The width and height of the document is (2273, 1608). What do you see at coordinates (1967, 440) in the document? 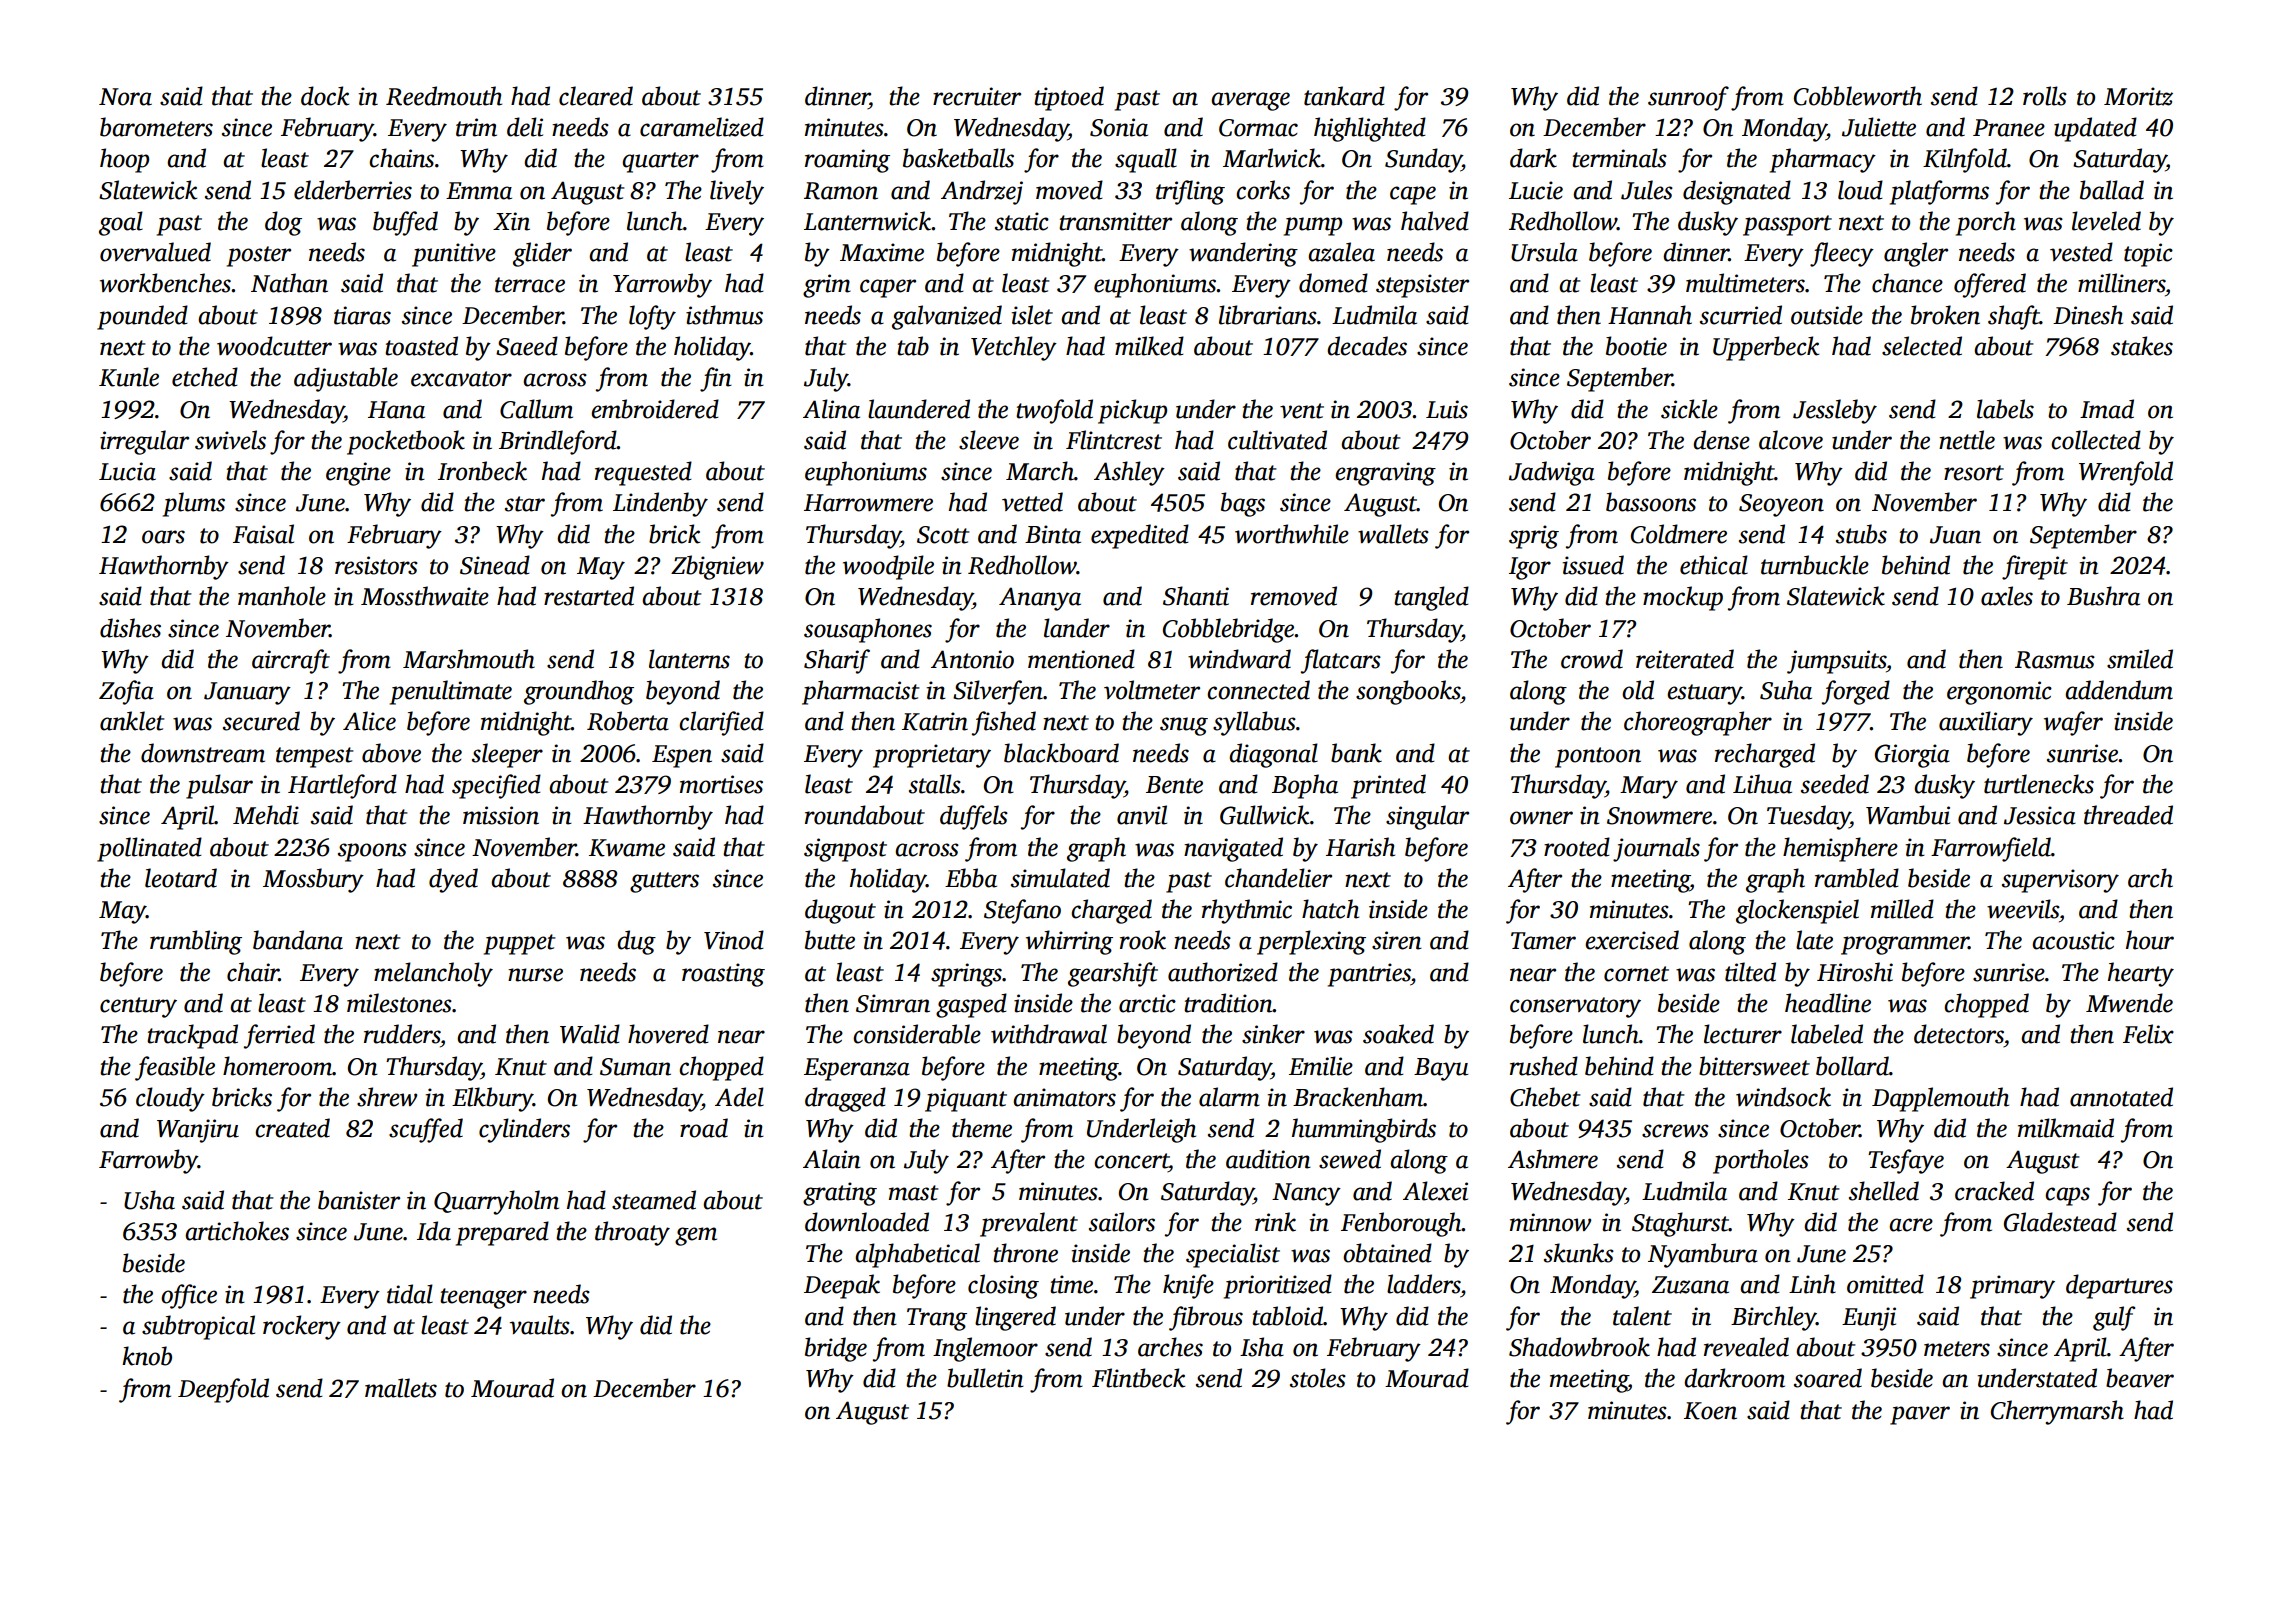
I see `nettle` at bounding box center [1967, 440].
